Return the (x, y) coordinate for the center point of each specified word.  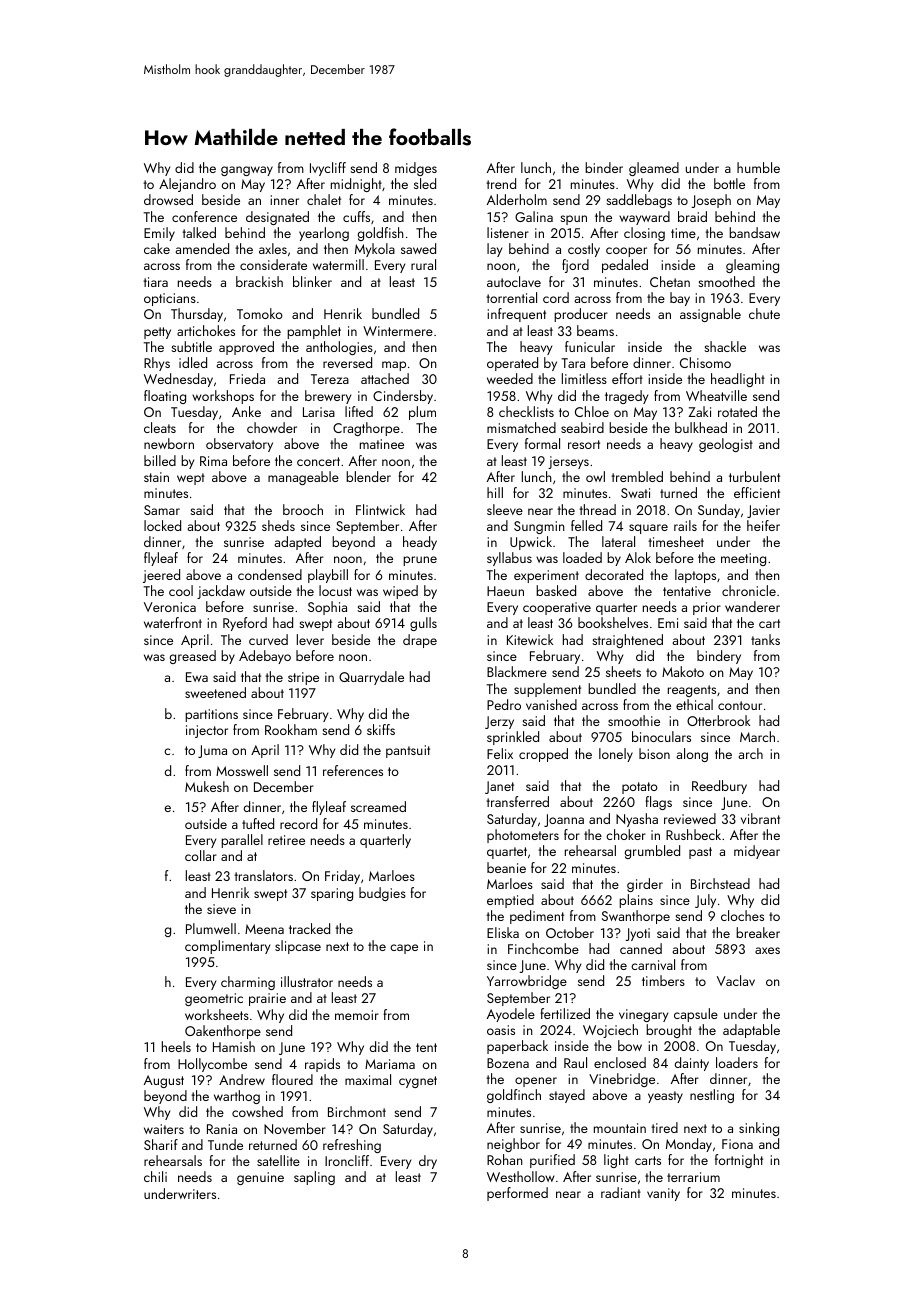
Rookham (291, 729)
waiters (164, 1129)
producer (581, 315)
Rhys (157, 364)
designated (277, 218)
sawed (418, 248)
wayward (644, 218)
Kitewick (530, 639)
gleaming (752, 266)
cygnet (418, 1082)
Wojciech (610, 1031)
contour (740, 705)
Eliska (503, 932)
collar (201, 855)
